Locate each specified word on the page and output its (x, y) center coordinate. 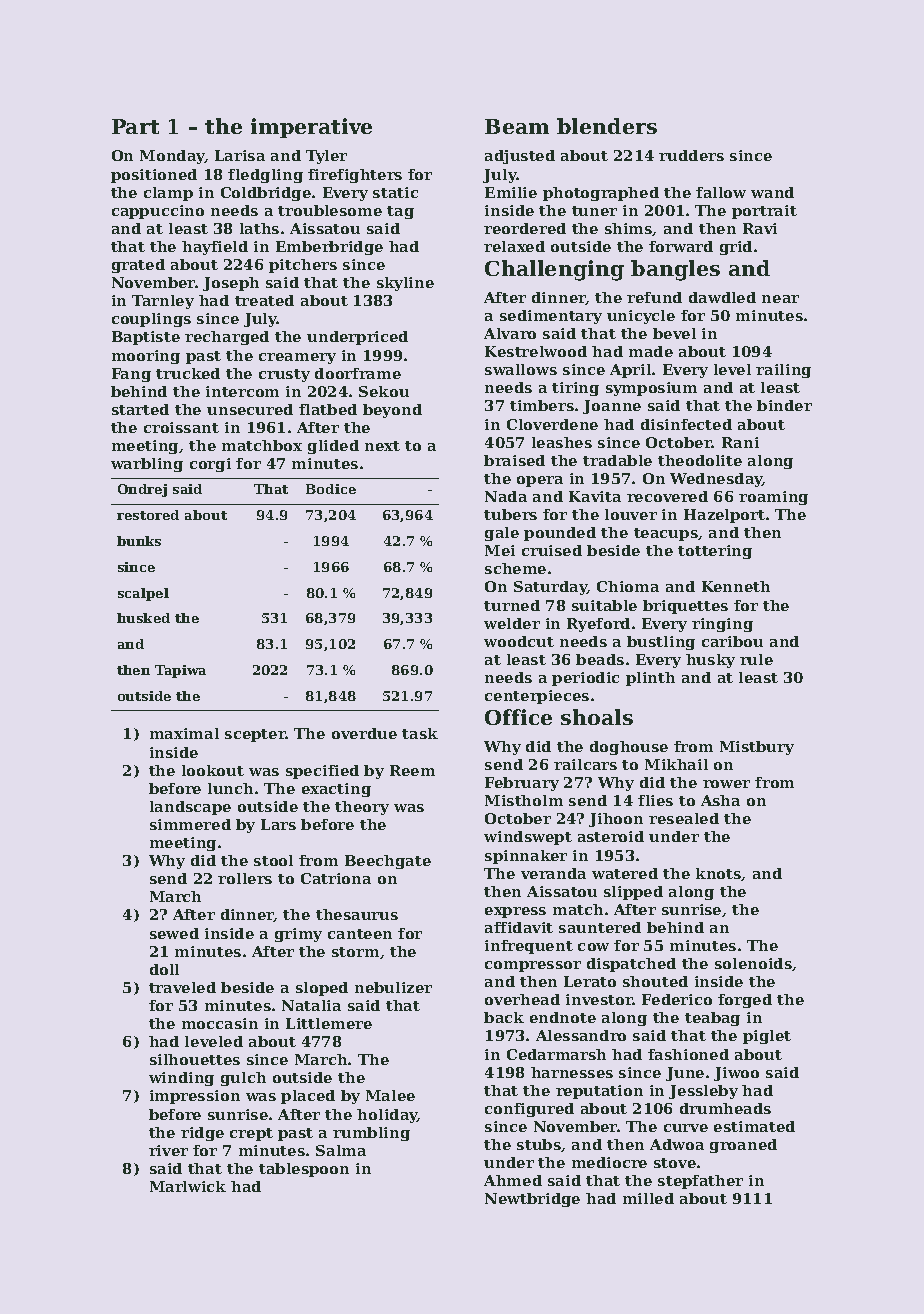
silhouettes (195, 1059)
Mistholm (524, 800)
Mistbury (757, 748)
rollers (245, 878)
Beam (517, 126)
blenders (607, 126)
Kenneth (736, 586)
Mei (500, 550)
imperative (311, 128)
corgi (210, 465)
